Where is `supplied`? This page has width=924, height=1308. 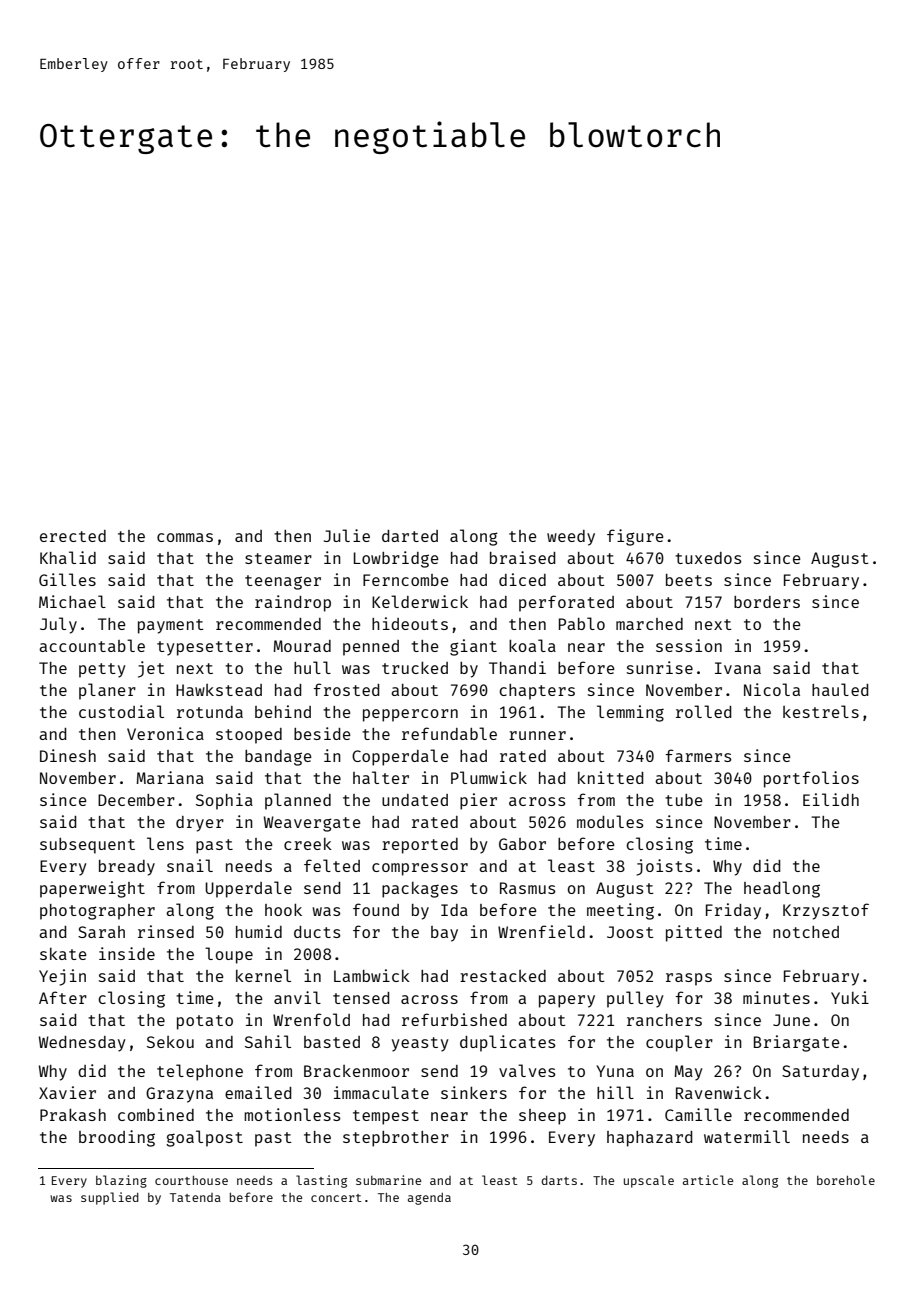
supplied is located at coordinates (110, 1198).
